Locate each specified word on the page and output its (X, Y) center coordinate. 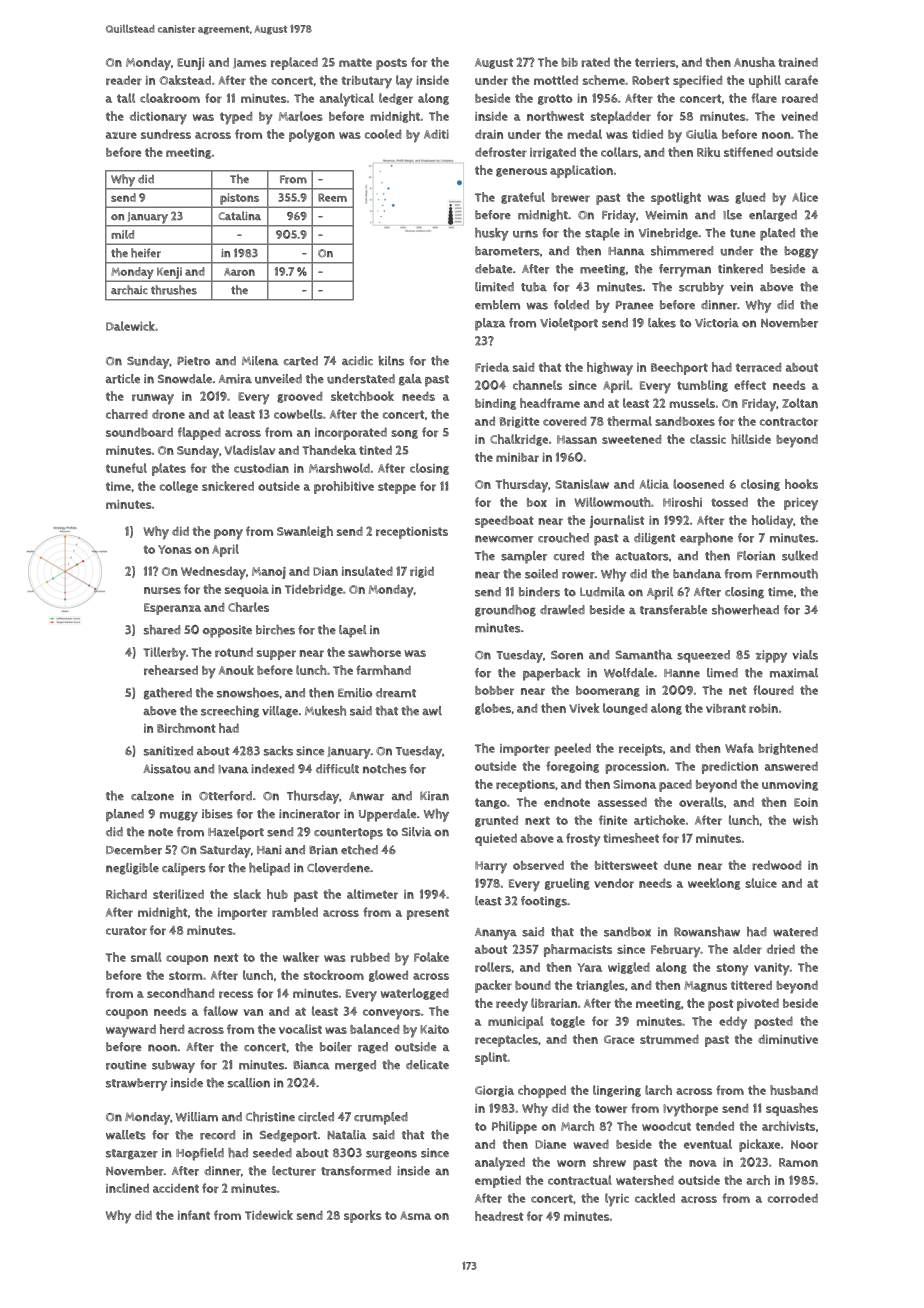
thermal (629, 421)
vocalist (300, 1029)
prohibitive (344, 487)
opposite (227, 631)
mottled (556, 80)
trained (798, 62)
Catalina (239, 215)
